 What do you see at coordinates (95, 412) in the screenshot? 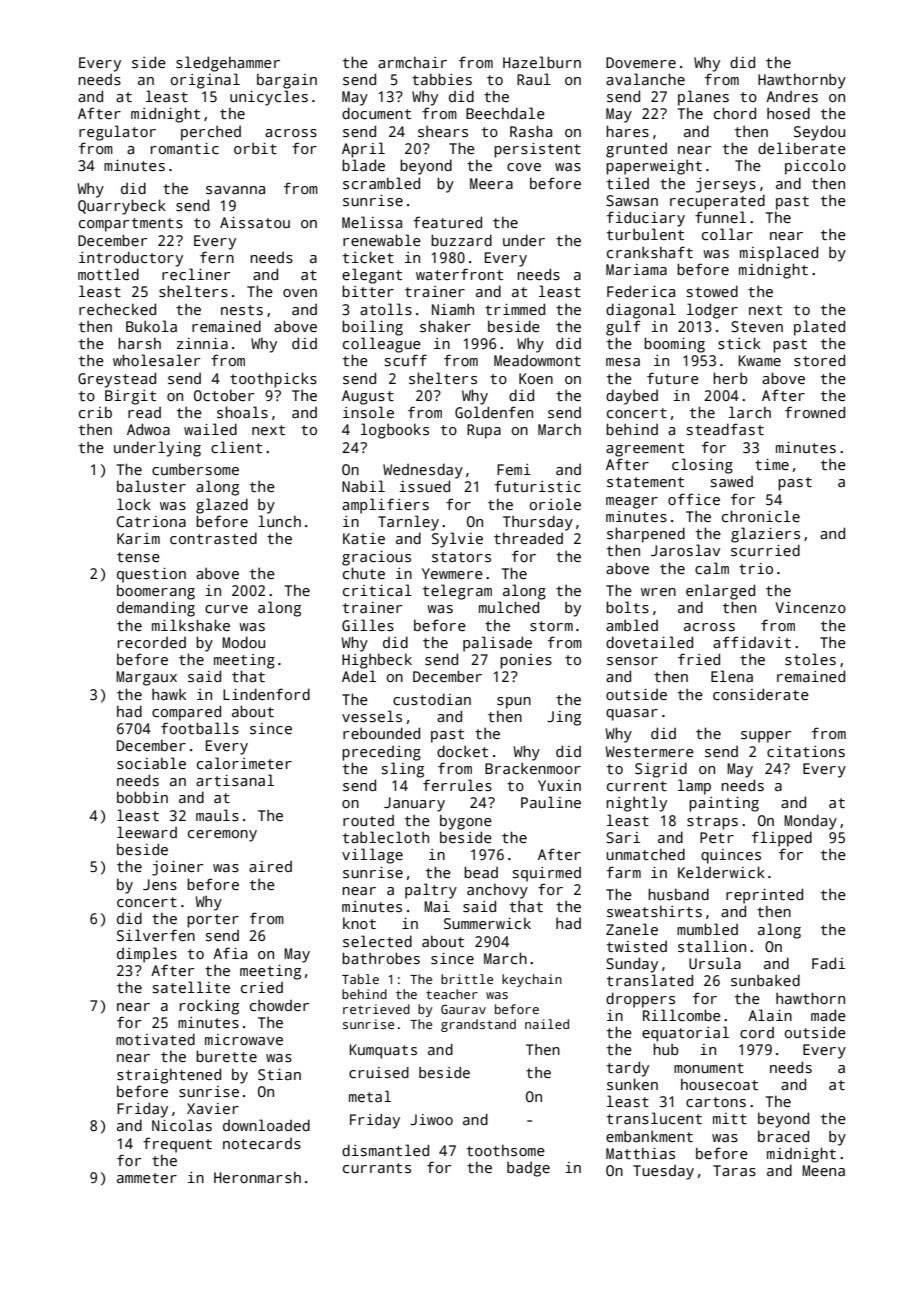
I see `crib` at bounding box center [95, 412].
